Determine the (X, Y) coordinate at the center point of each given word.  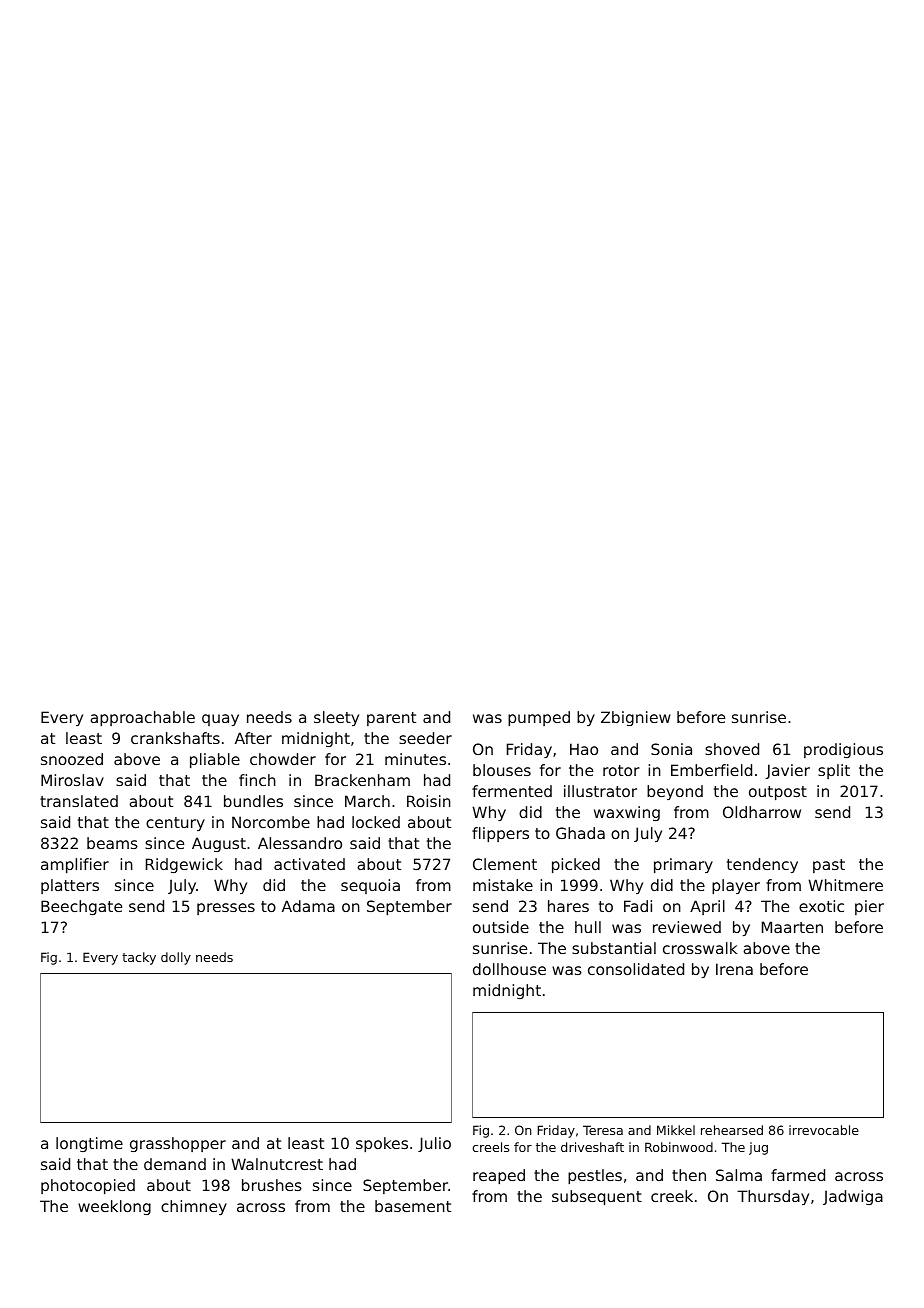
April (707, 907)
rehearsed (732, 1130)
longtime (89, 1144)
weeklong (114, 1207)
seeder (425, 738)
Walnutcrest (277, 1164)
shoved (732, 749)
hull (588, 927)
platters (70, 886)
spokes (382, 1144)
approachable (142, 718)
